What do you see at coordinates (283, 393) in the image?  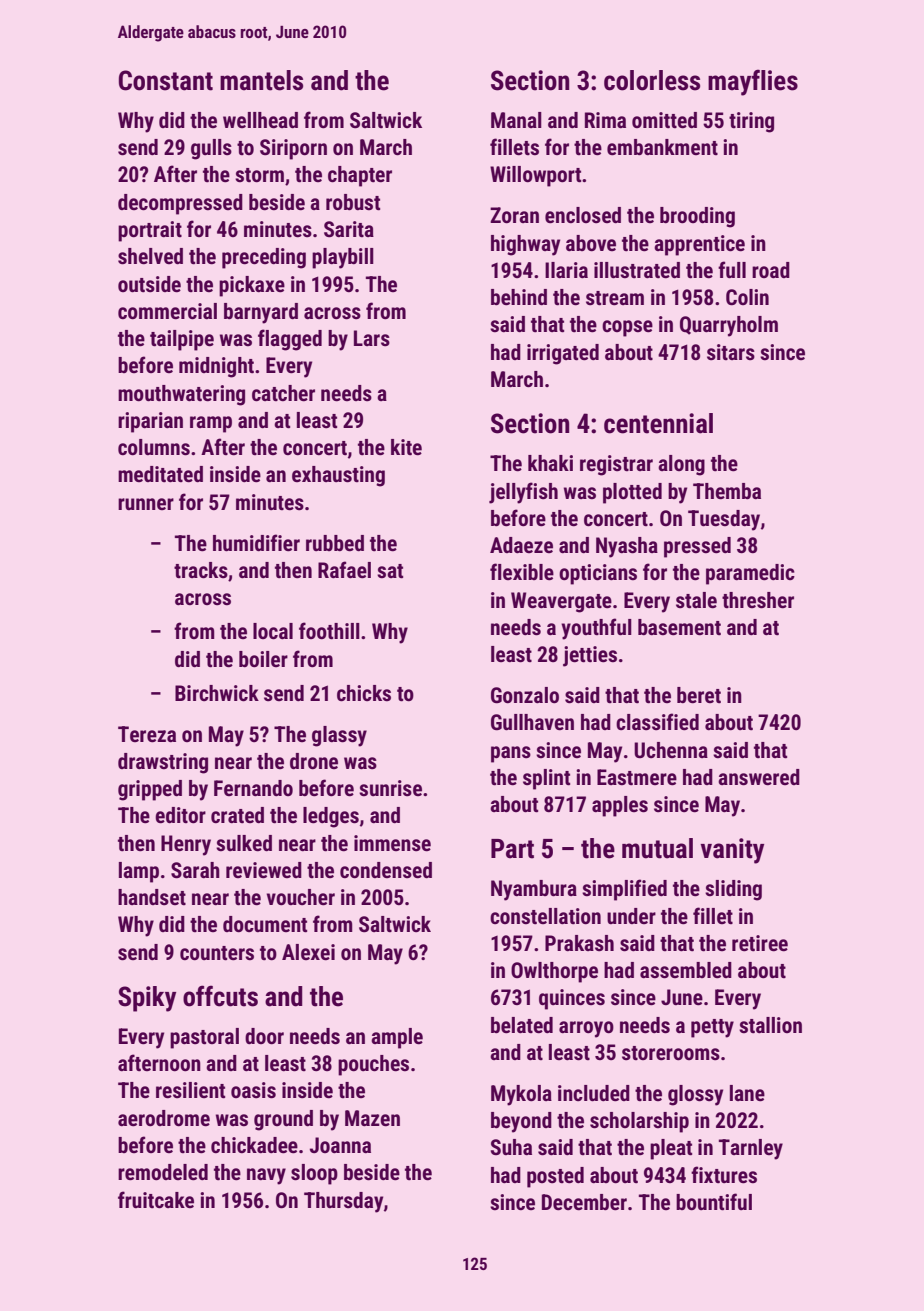 I see `catcher` at bounding box center [283, 393].
